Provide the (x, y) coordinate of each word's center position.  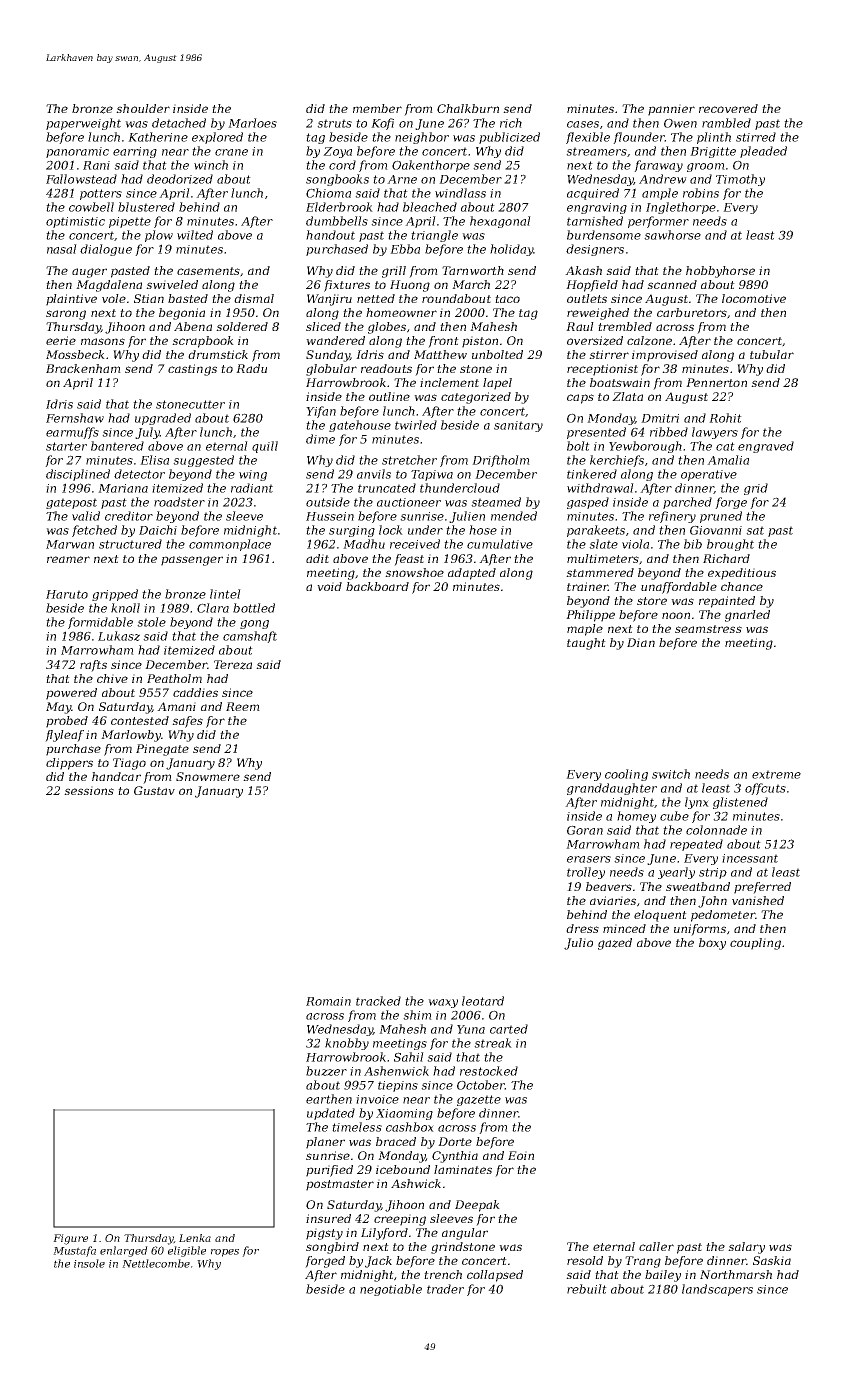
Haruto (67, 594)
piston (480, 342)
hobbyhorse (720, 272)
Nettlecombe (156, 1263)
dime (320, 439)
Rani (96, 165)
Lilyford (384, 1234)
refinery (672, 517)
